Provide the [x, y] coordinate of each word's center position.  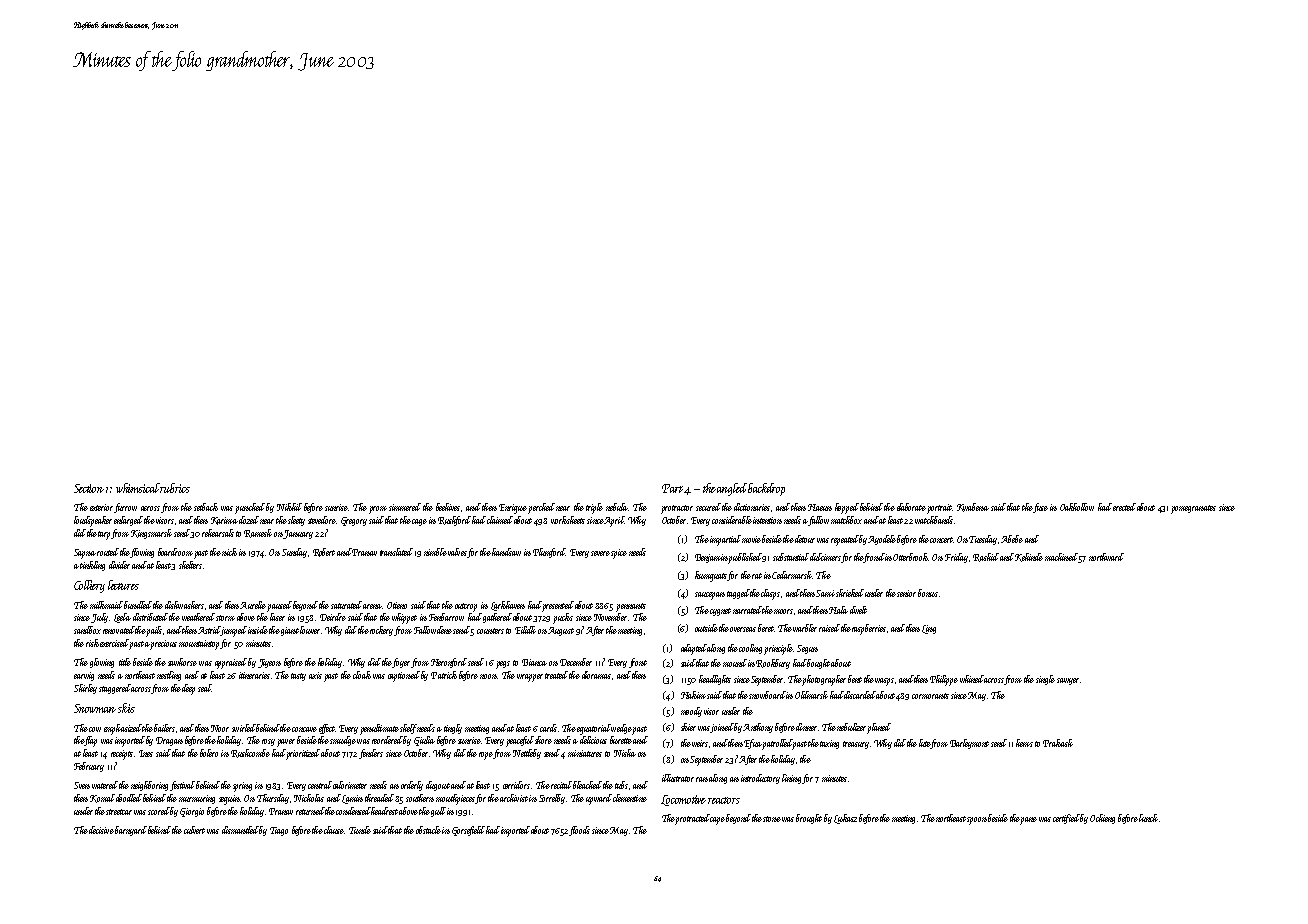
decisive [101, 830]
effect [327, 729]
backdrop [767, 489]
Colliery [89, 586]
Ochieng [1102, 819]
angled [733, 489]
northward [1106, 557]
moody [691, 712]
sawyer [1068, 681]
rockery [381, 631]
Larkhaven [508, 606]
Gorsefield [468, 831]
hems [1024, 743]
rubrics [175, 488]
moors [783, 611]
